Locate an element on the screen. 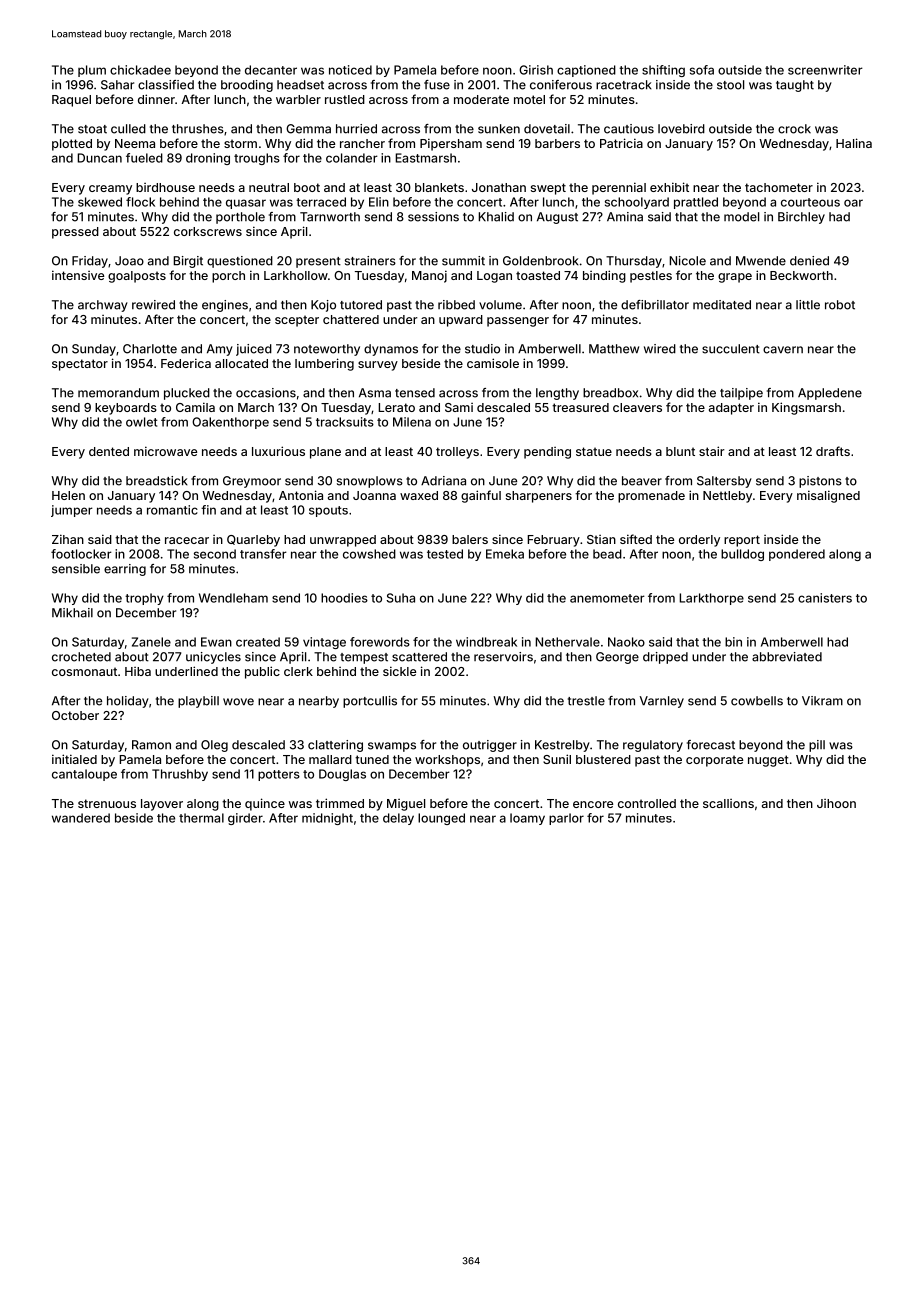 This screenshot has width=924, height=1308. Thrushby is located at coordinates (180, 775).
